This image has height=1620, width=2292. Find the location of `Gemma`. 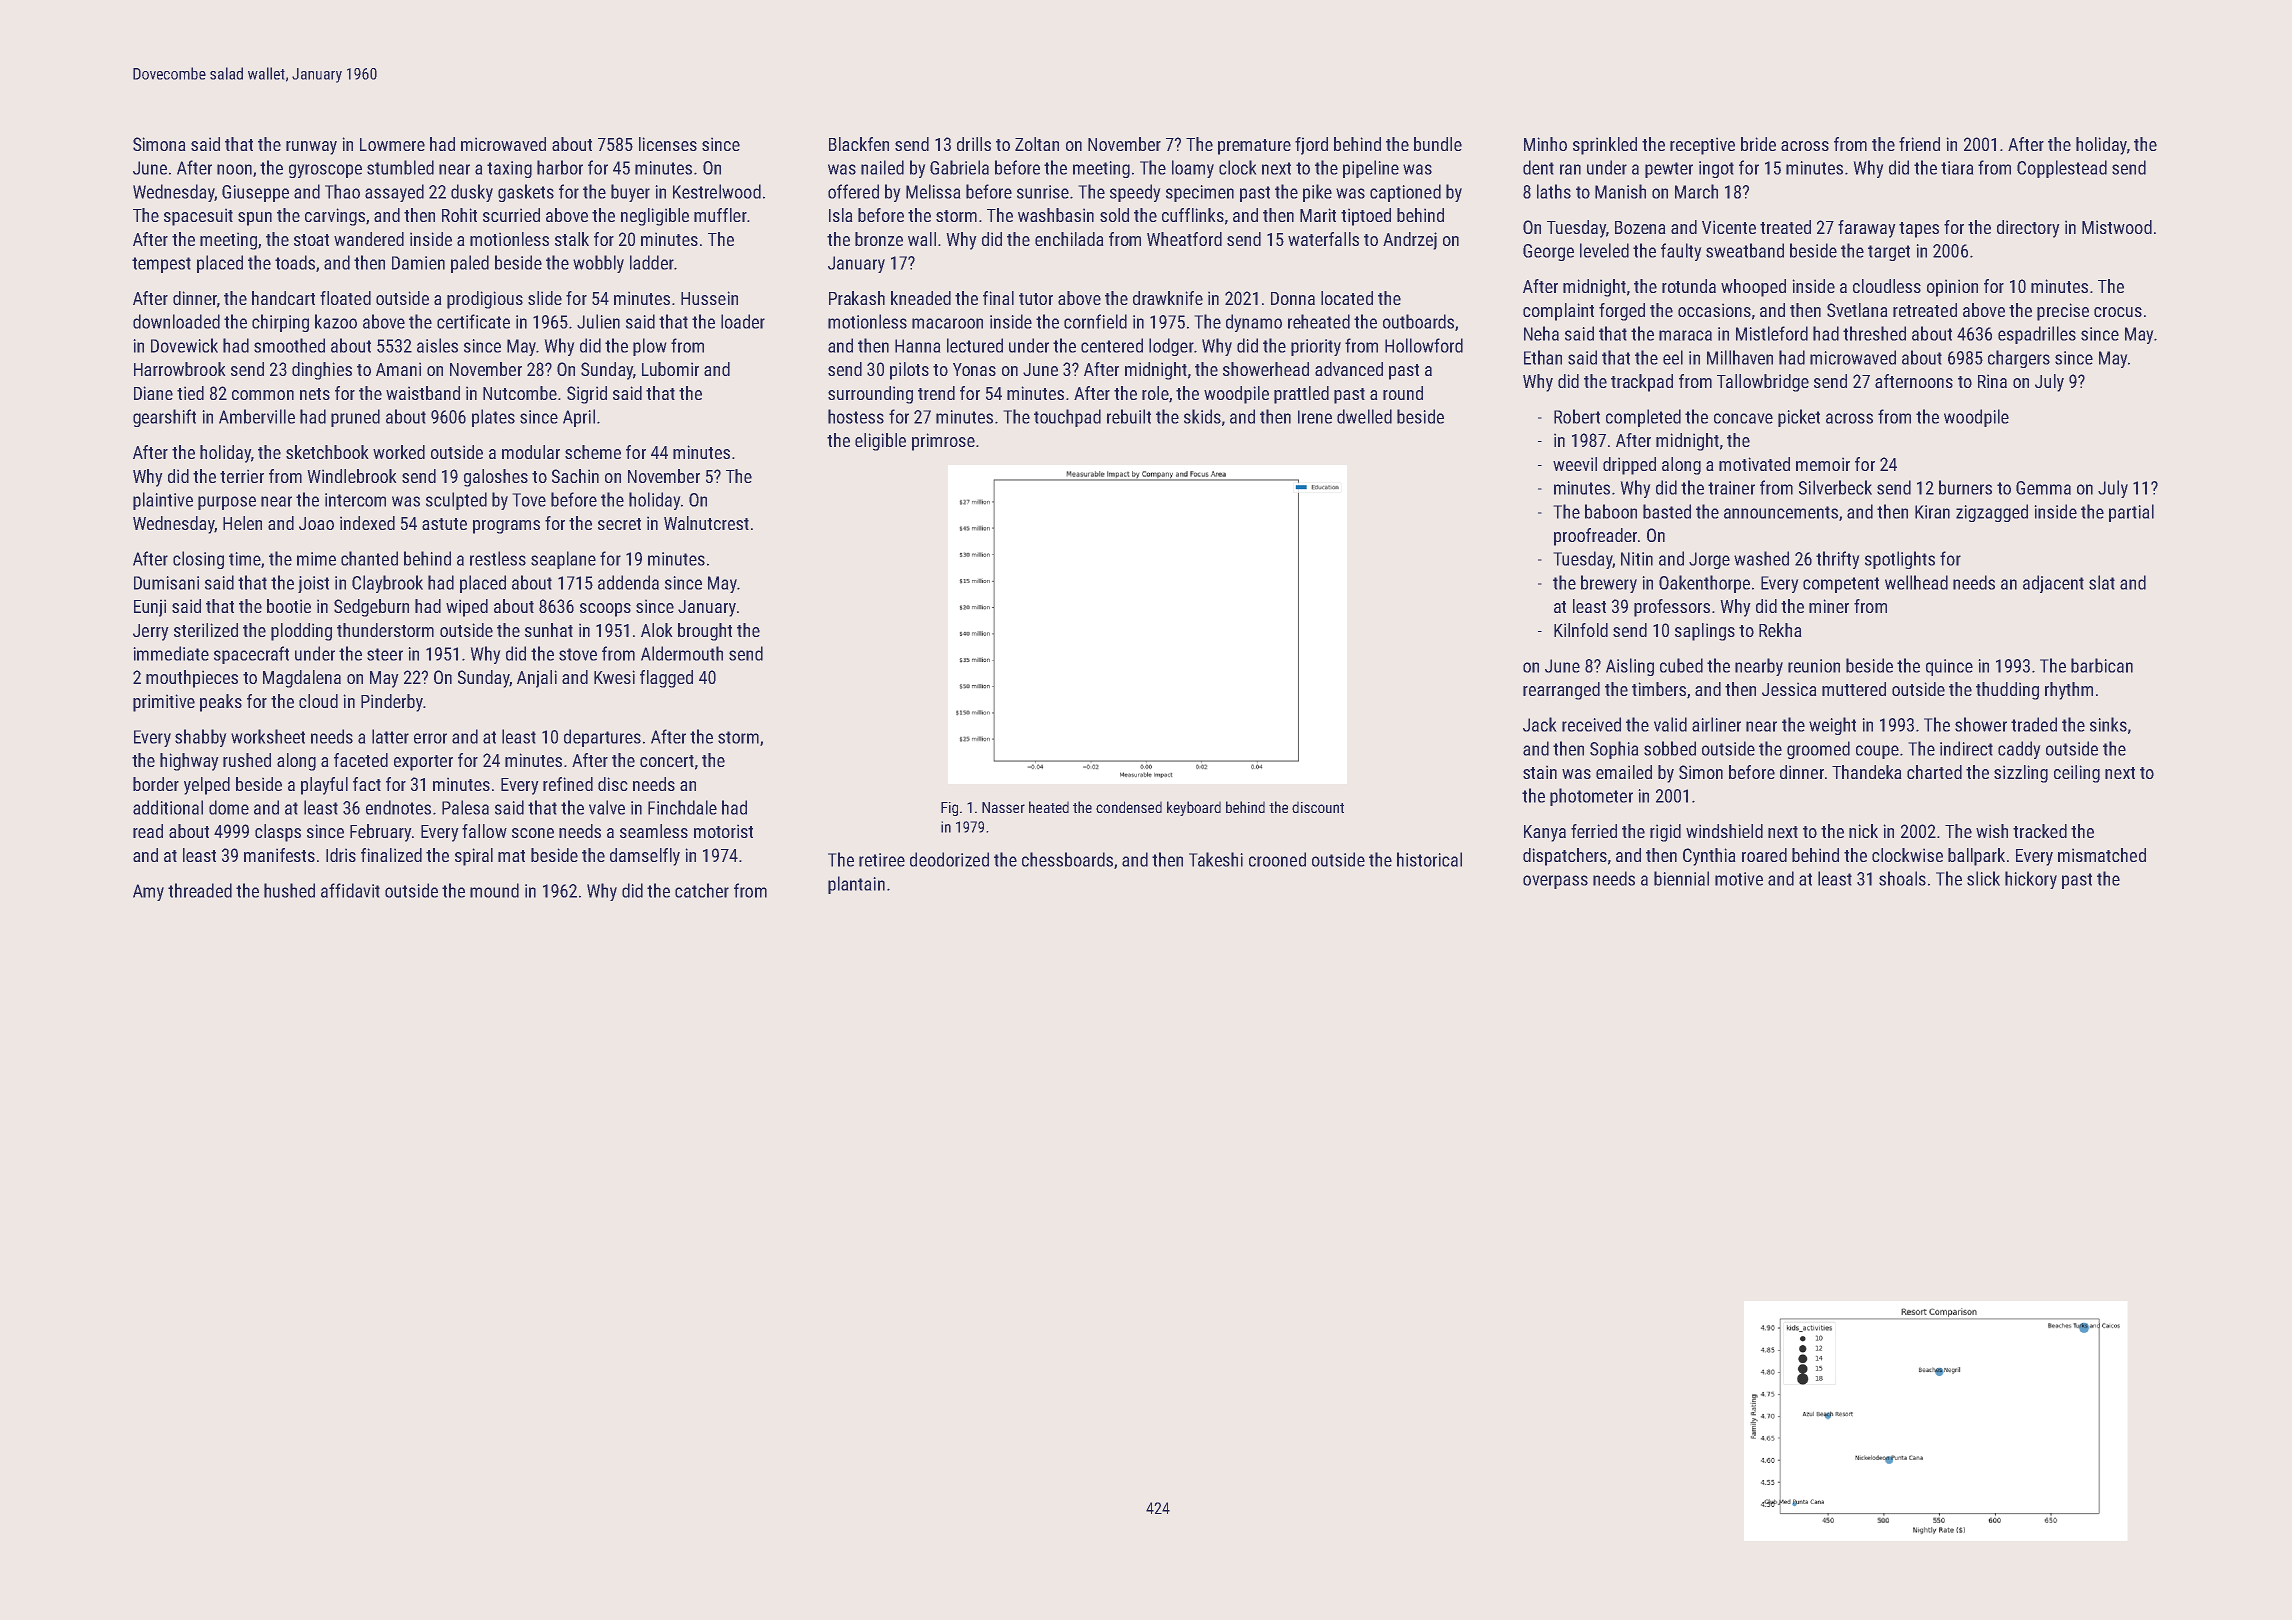

Gemma is located at coordinates (2043, 488).
